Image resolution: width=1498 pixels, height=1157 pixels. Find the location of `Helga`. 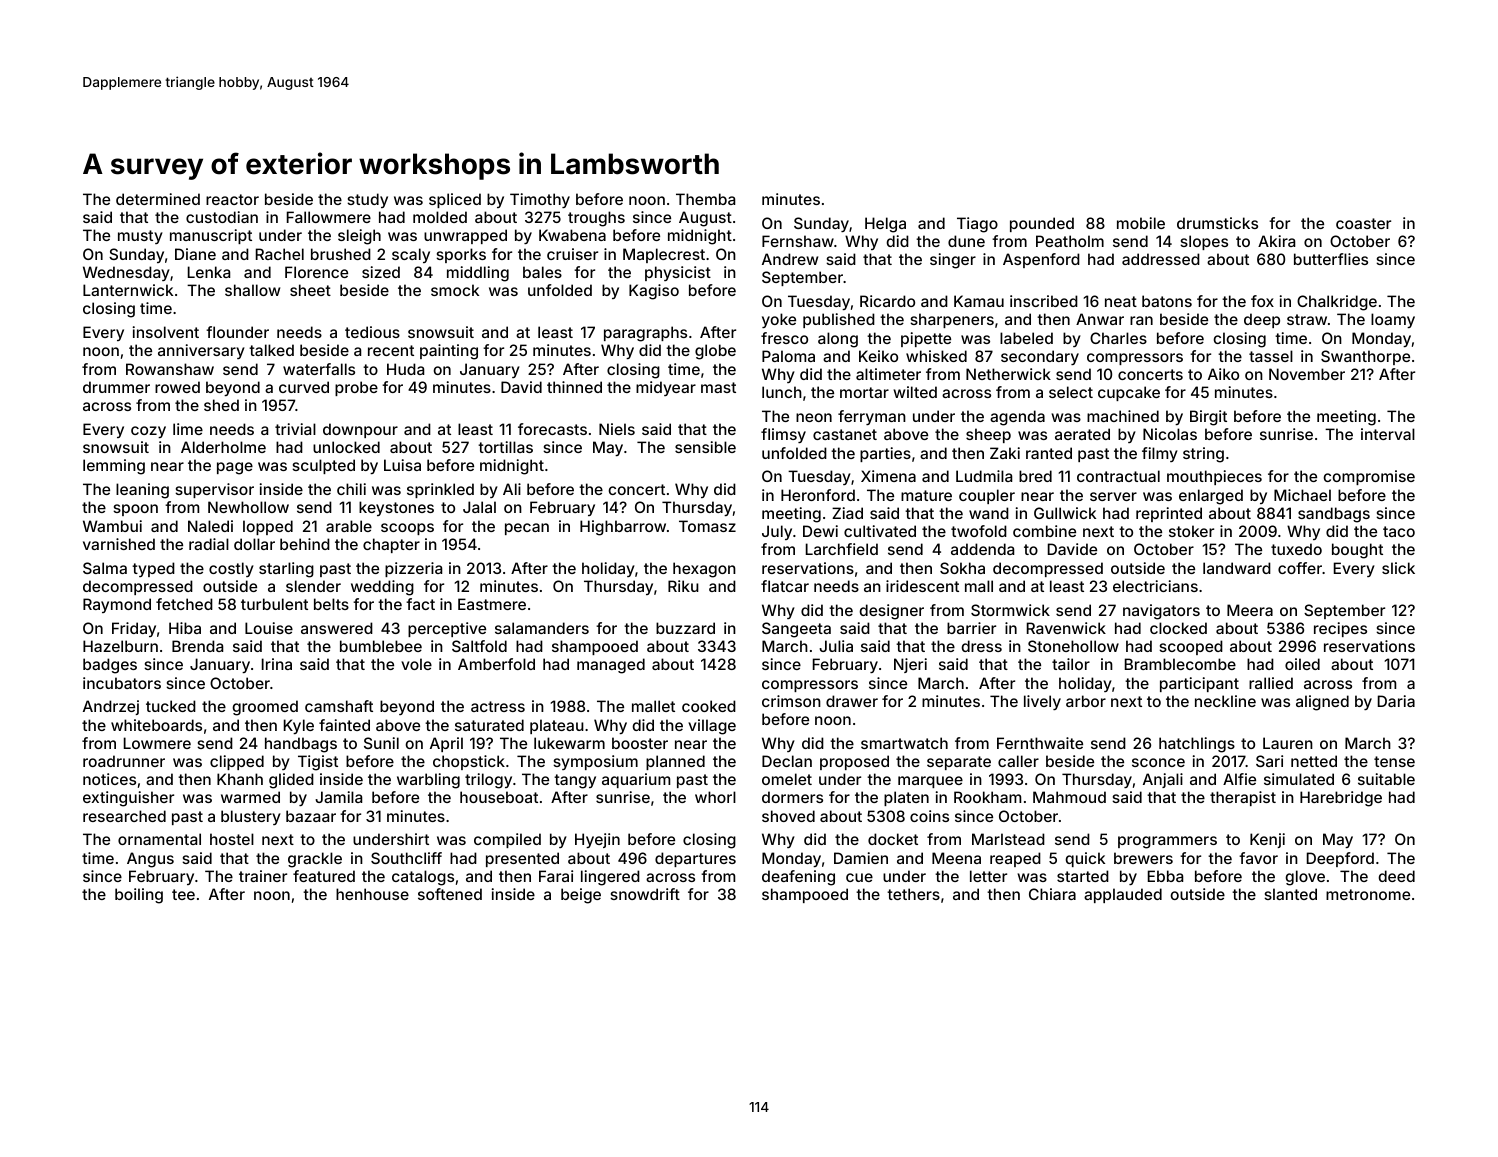

Helga is located at coordinates (885, 225).
